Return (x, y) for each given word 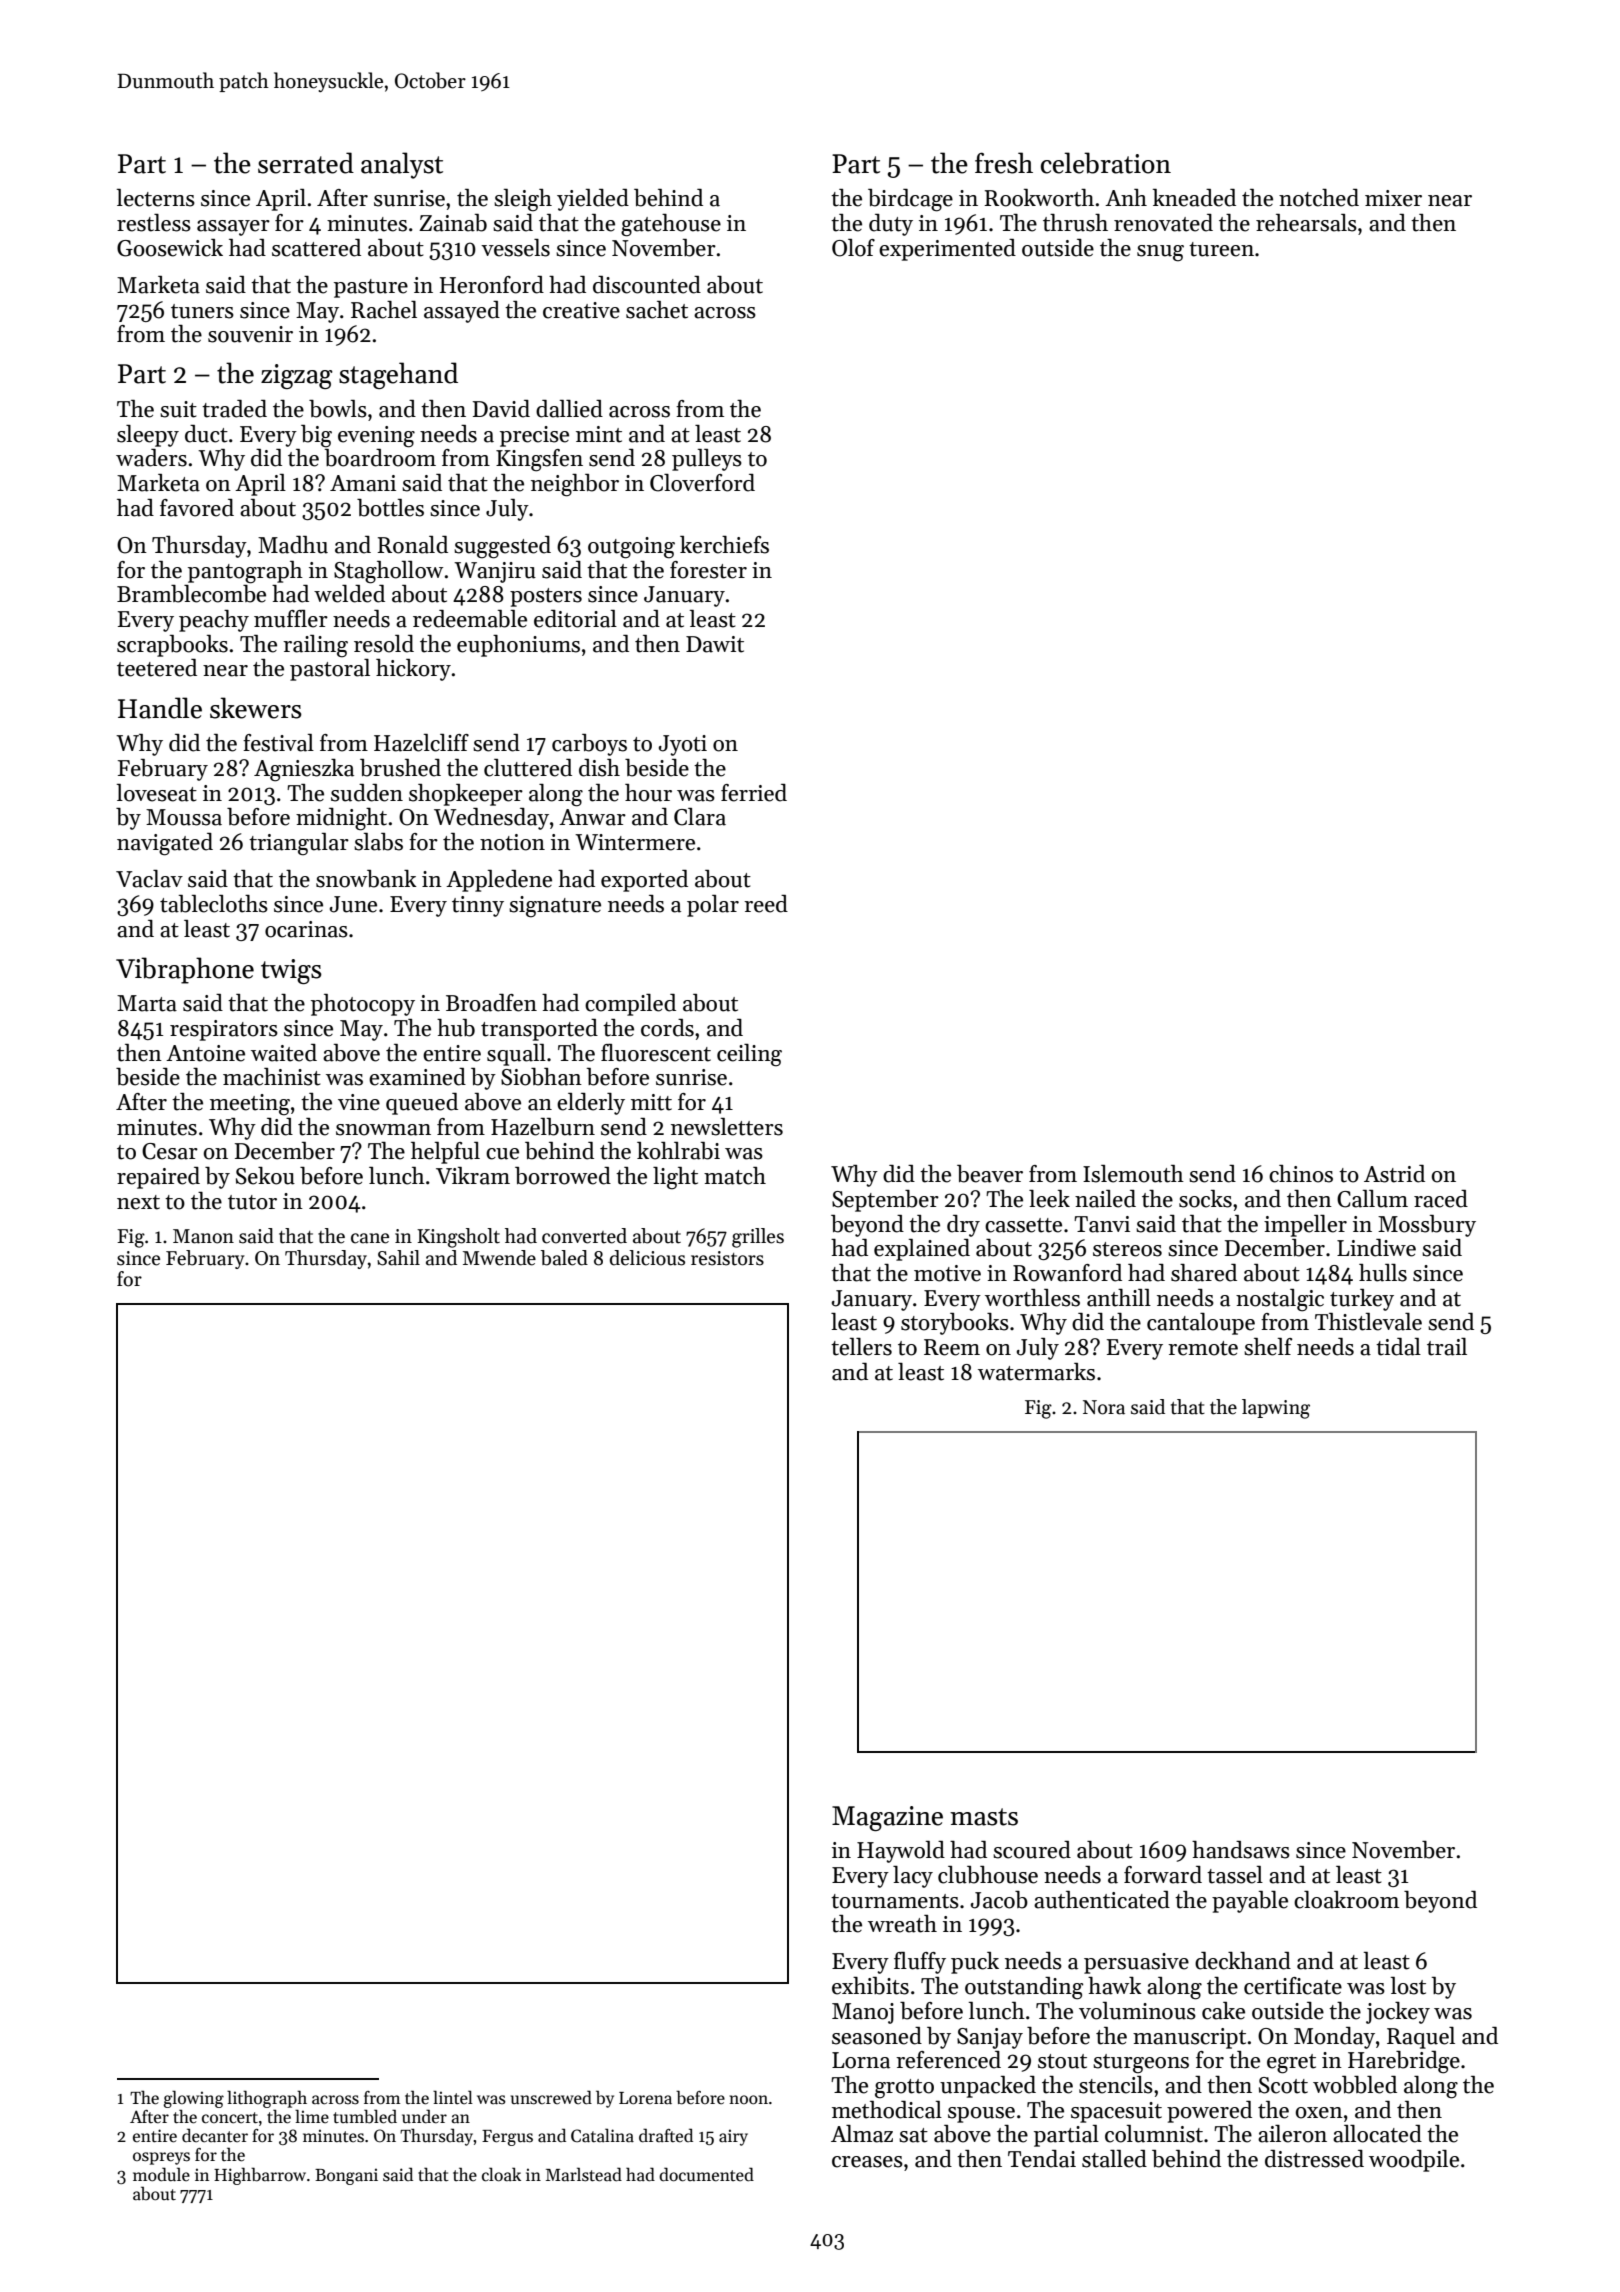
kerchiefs (724, 545)
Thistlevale (1368, 1322)
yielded (593, 200)
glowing (193, 2099)
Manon (203, 1236)
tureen (1221, 249)
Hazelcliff (421, 743)
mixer (1393, 198)
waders (151, 458)
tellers (861, 1347)
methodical (887, 2110)
